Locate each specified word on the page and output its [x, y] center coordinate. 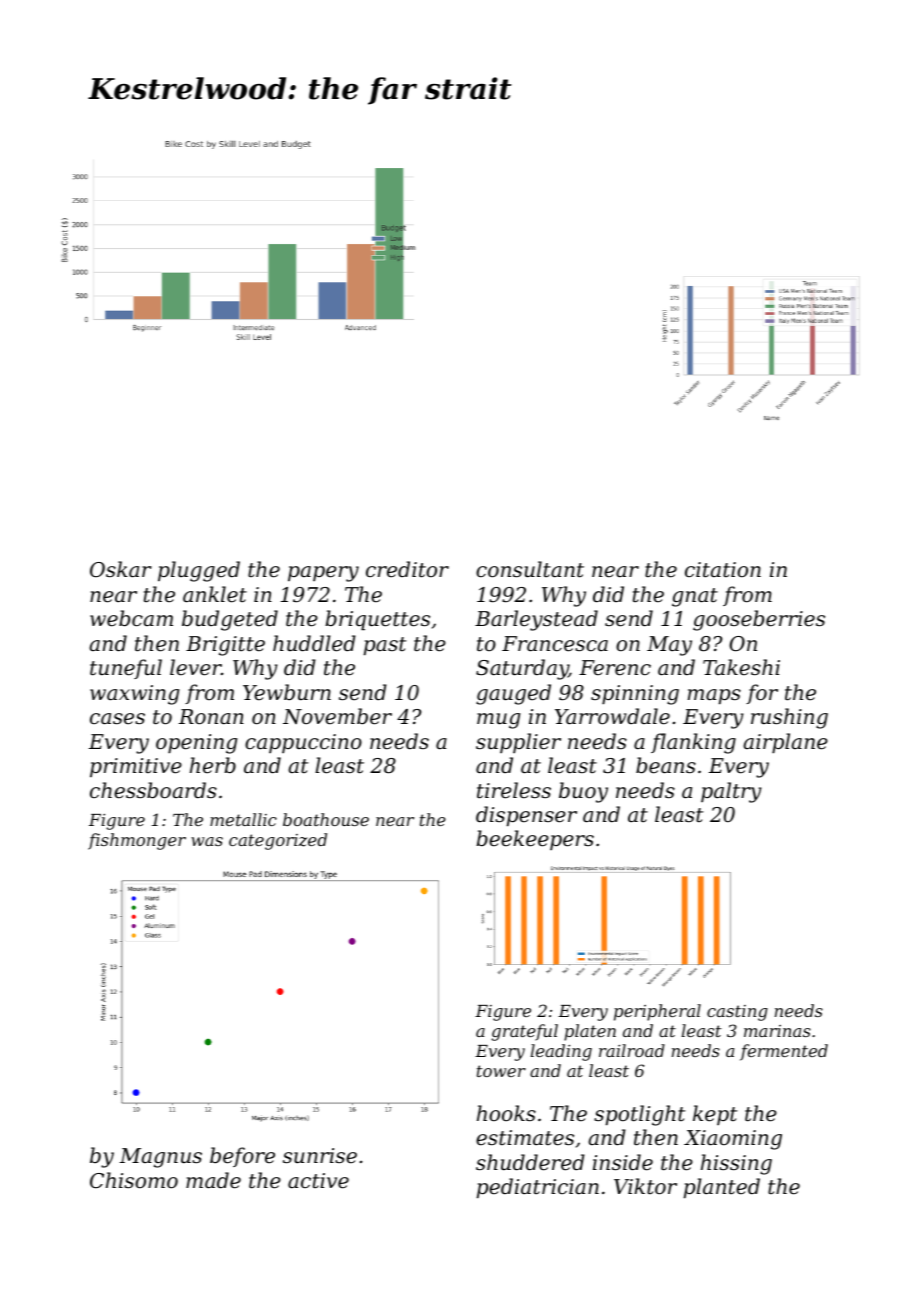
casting [737, 1013]
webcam [131, 618]
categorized [278, 841]
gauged [513, 694]
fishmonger [137, 841]
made [213, 1180]
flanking [693, 743]
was [207, 841]
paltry [731, 792]
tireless [514, 790]
